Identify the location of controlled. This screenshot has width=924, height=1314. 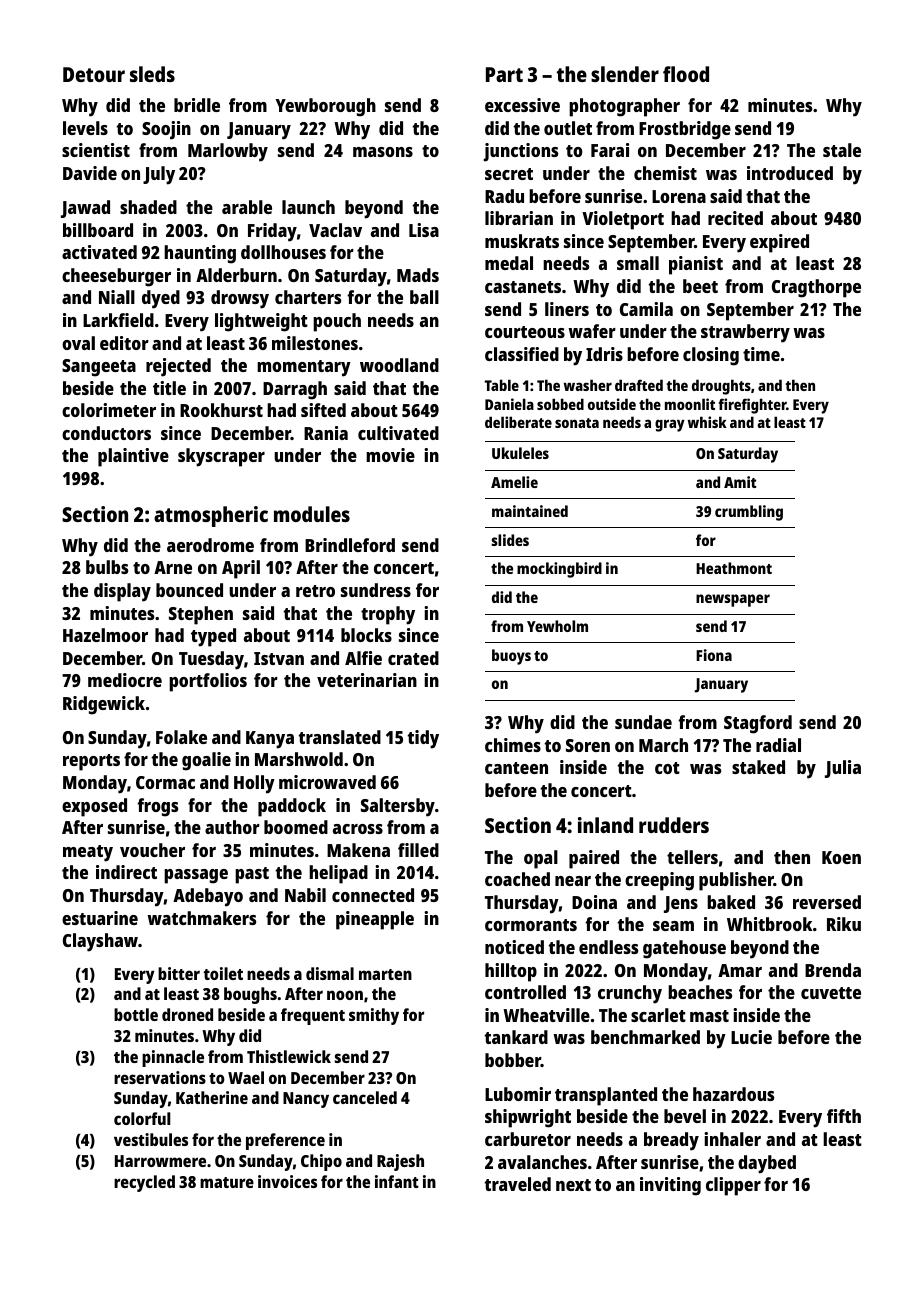
(525, 992).
